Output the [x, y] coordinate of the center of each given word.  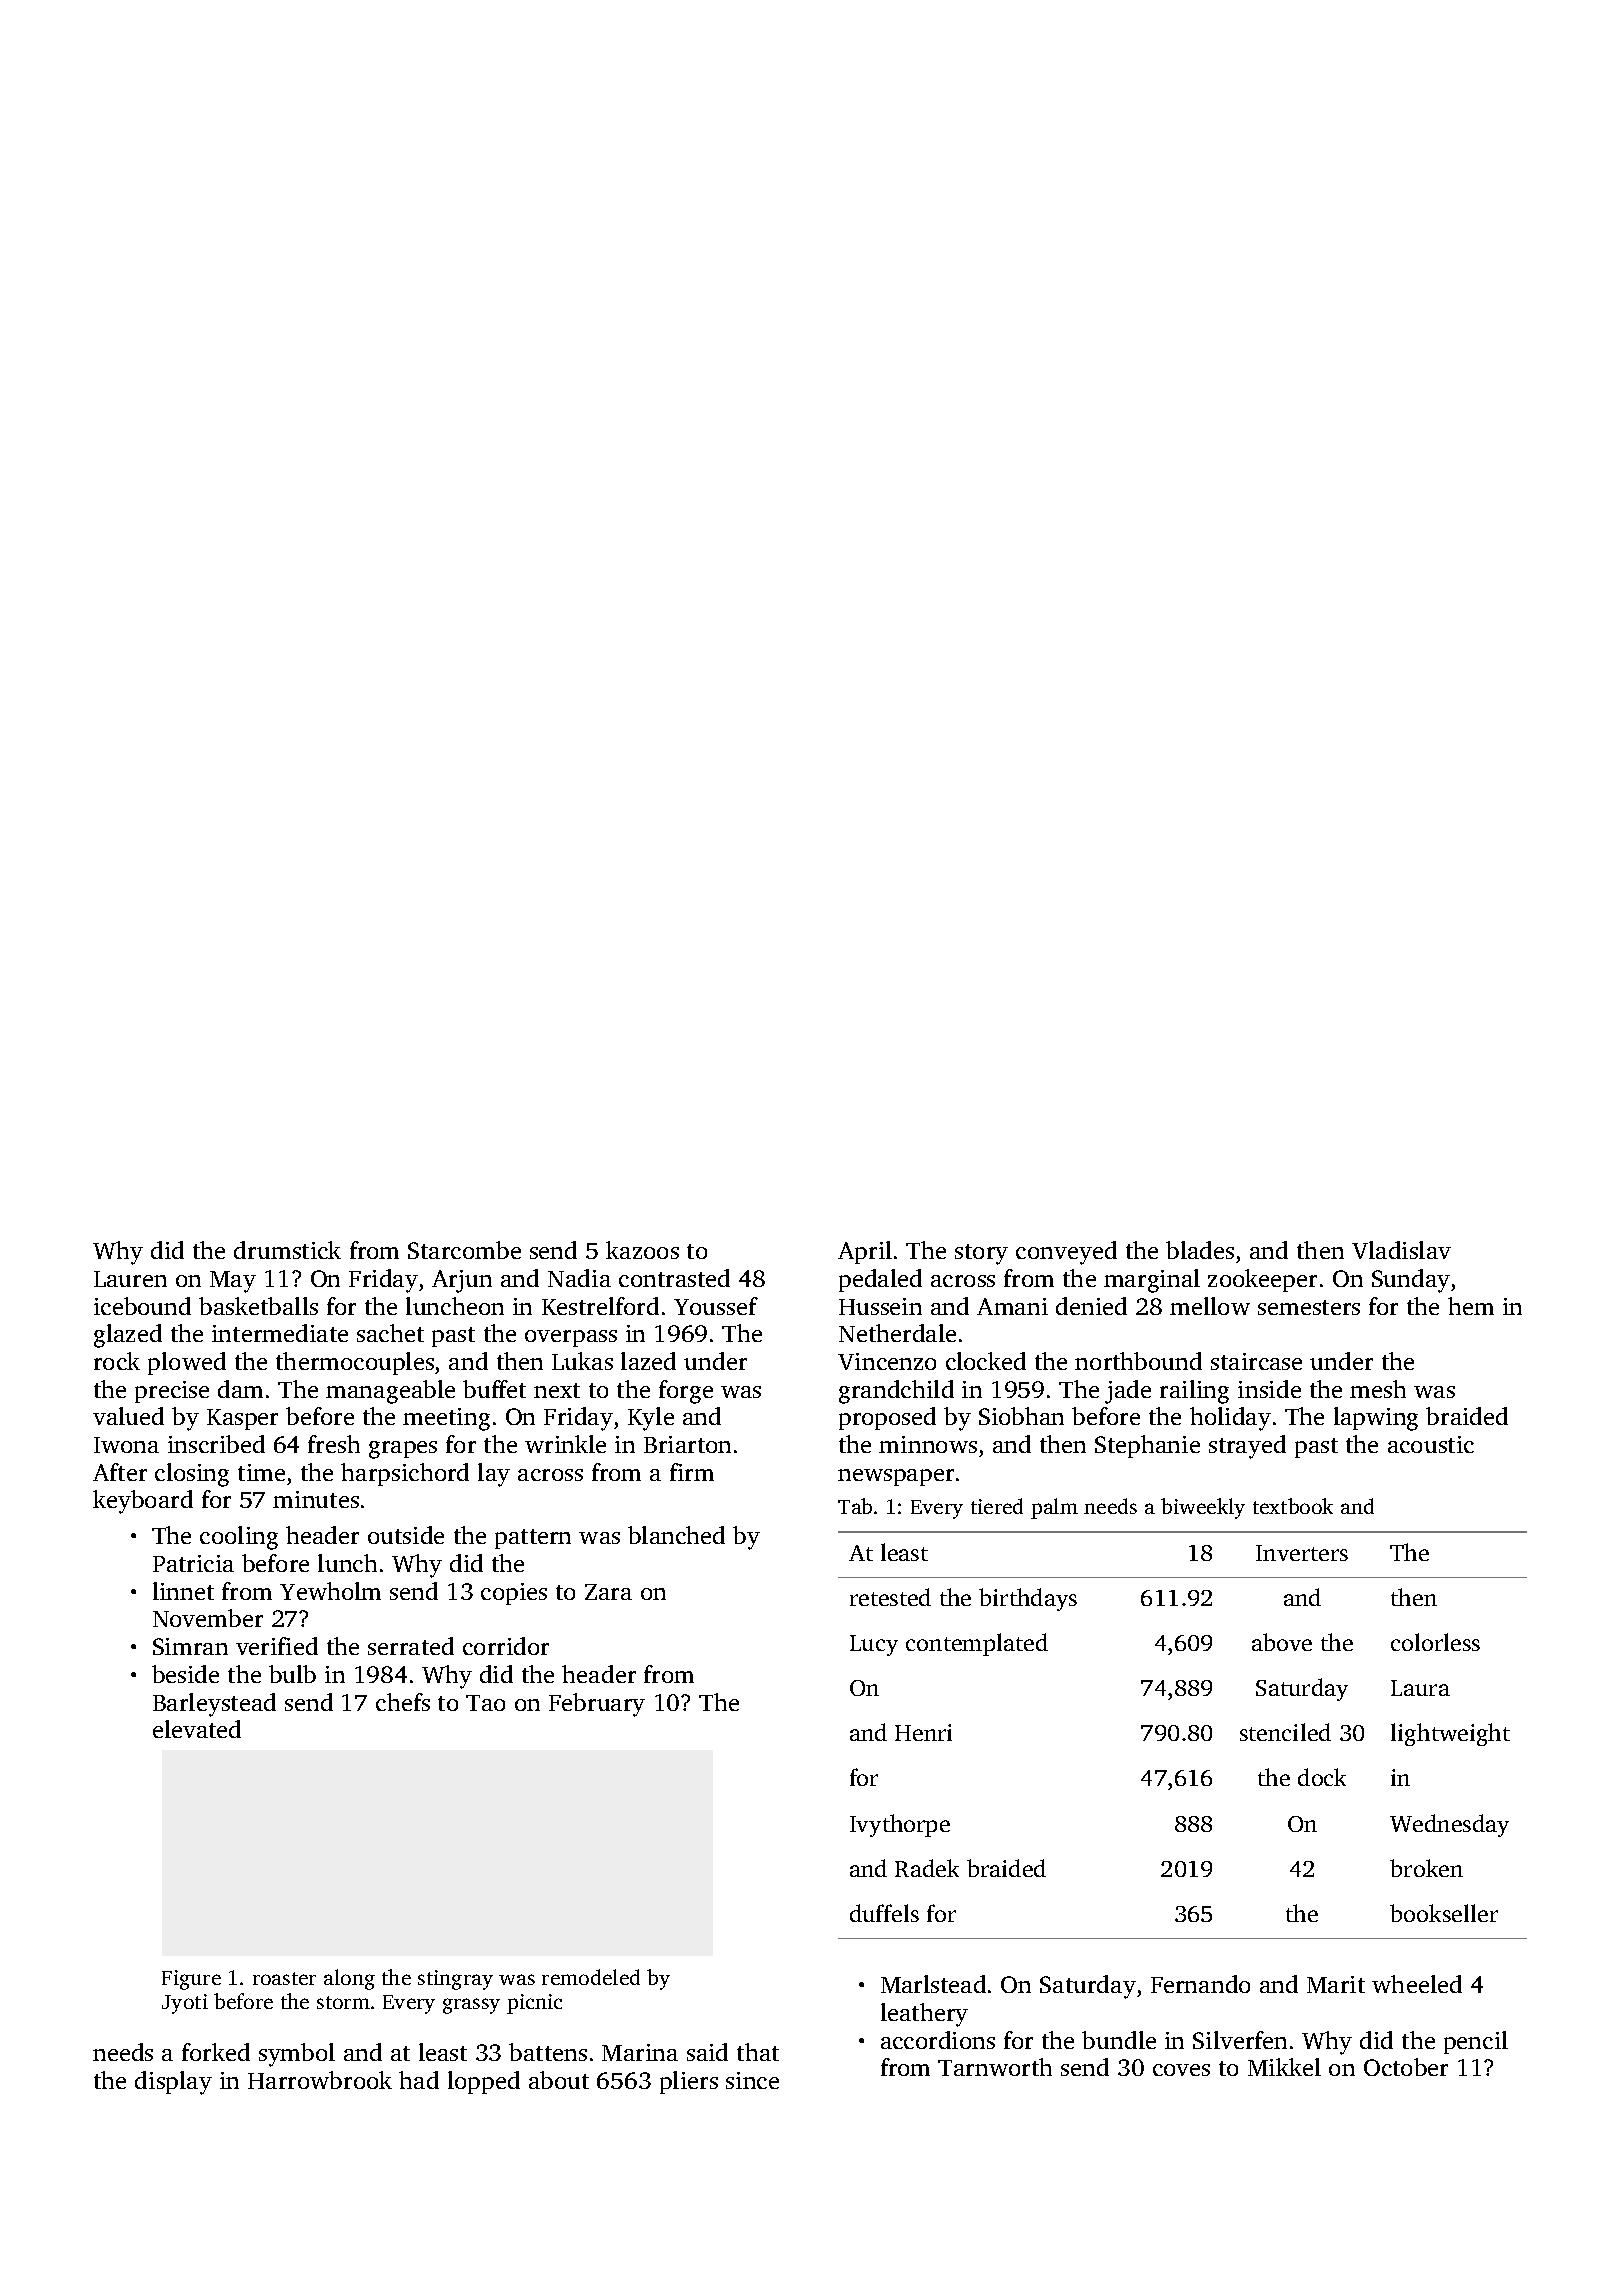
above [1282, 1642]
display [173, 2083]
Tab [855, 1506]
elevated [197, 1729]
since [752, 2080]
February [597, 1705]
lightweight [1450, 1734]
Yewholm [330, 1591]
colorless [1435, 1642]
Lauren [130, 1279]
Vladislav [1401, 1250]
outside [406, 1535]
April [865, 1252]
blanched [676, 1535]
